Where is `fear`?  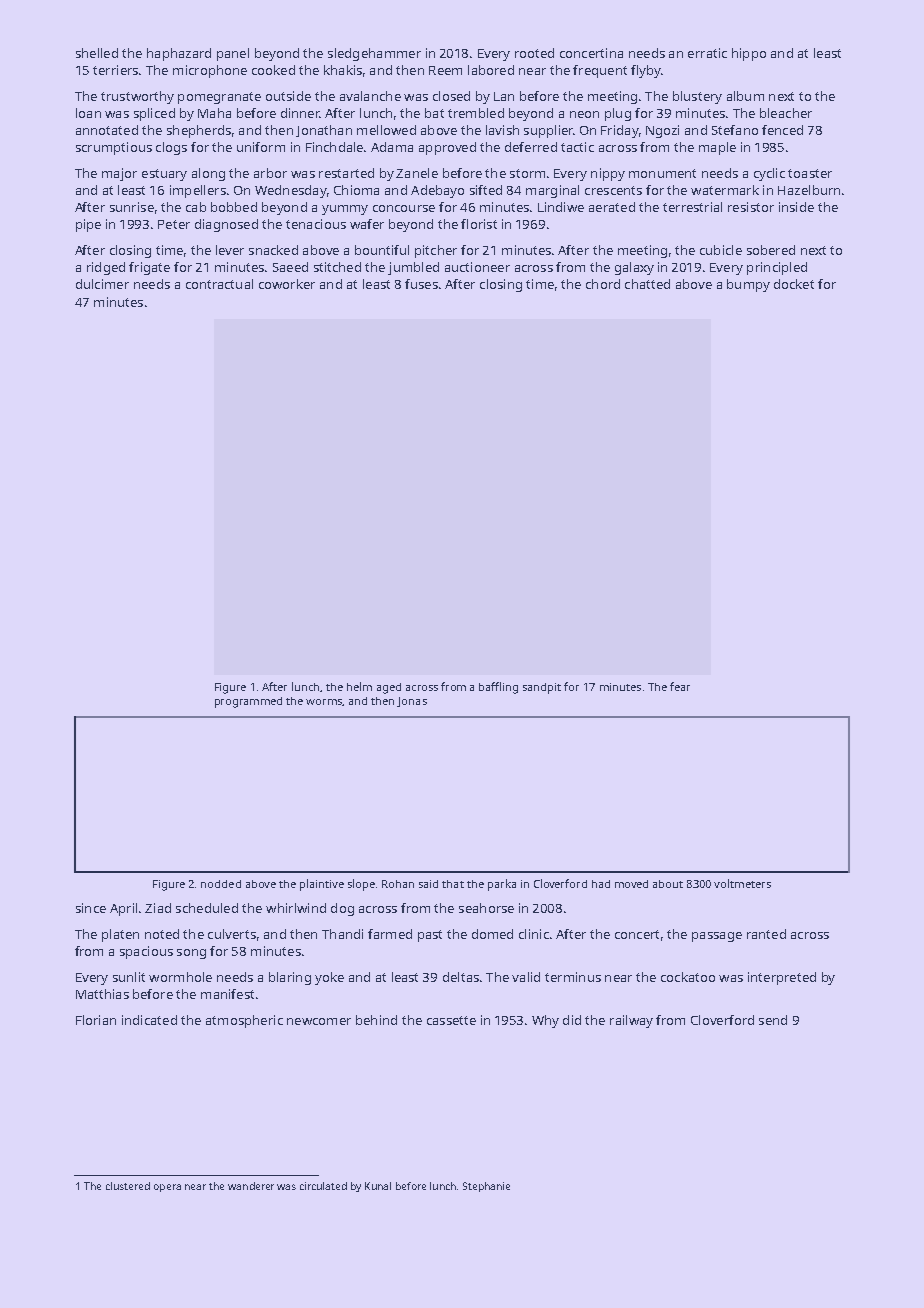
fear is located at coordinates (680, 686).
